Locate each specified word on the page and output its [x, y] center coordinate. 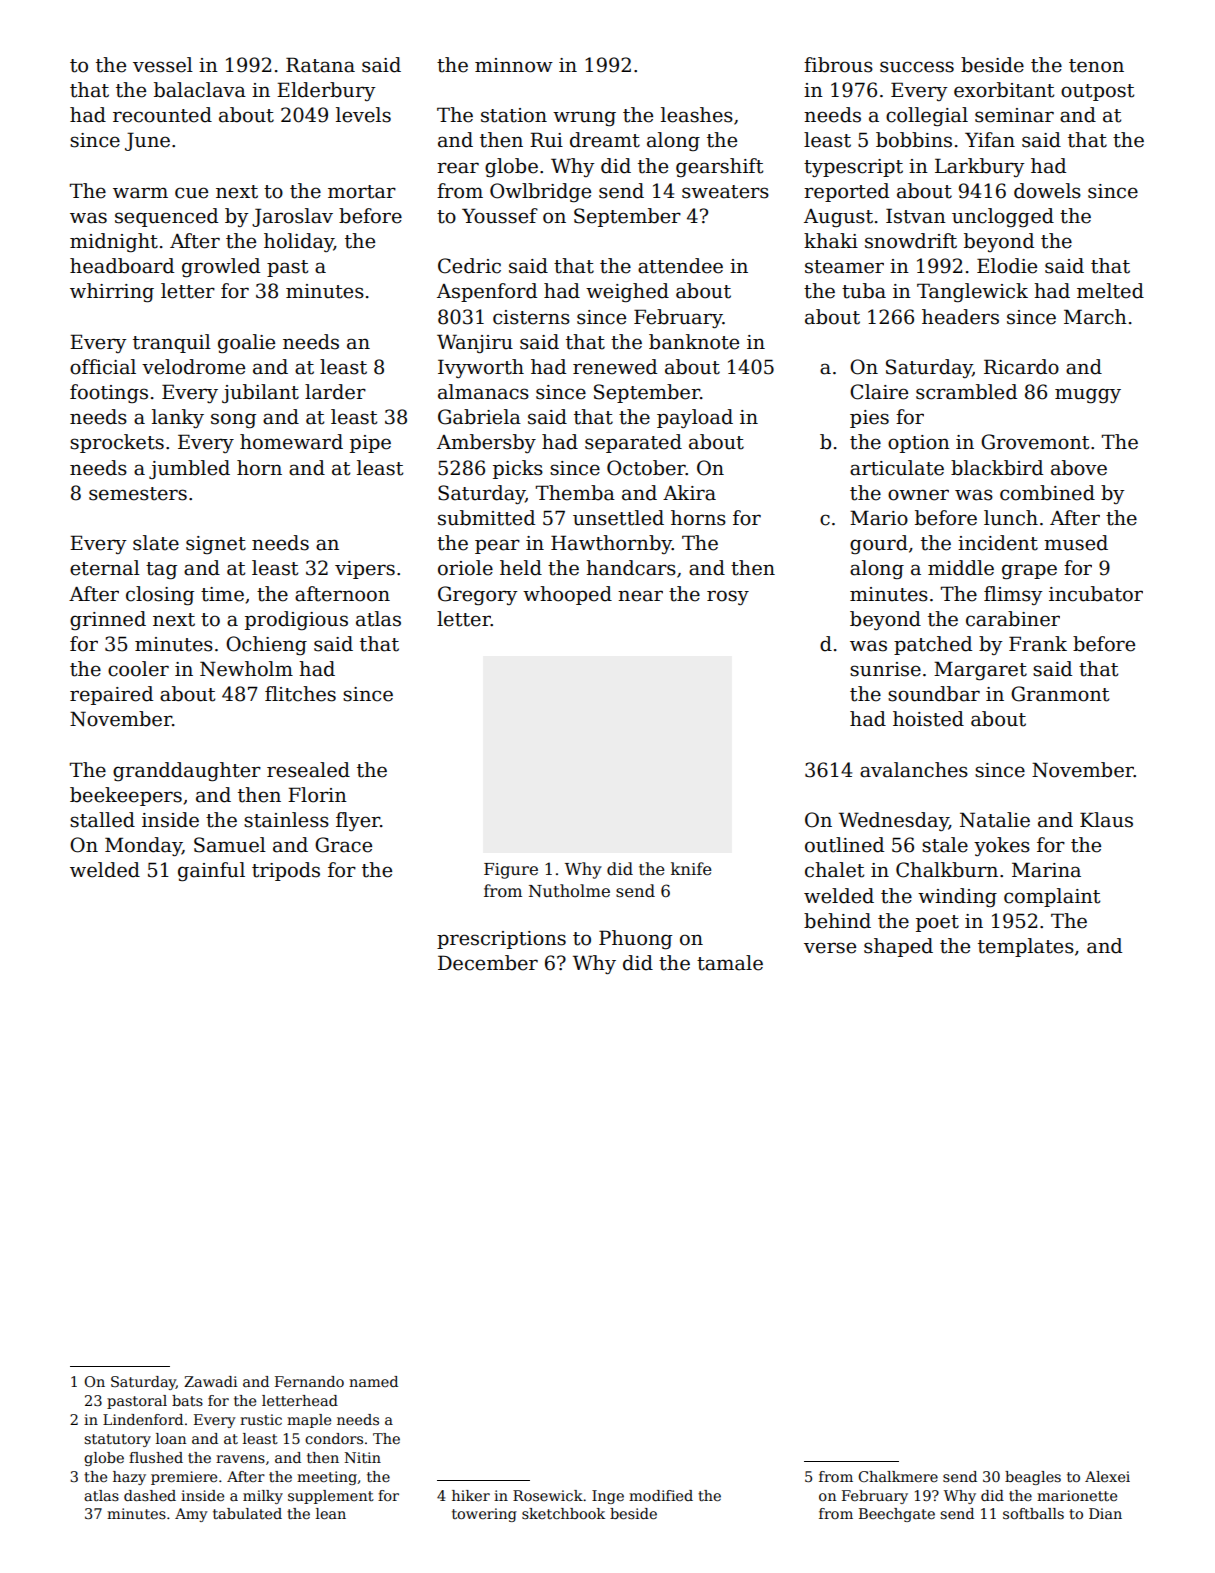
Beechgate [897, 1515]
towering [484, 1515]
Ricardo [1021, 367]
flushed [156, 1457]
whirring [112, 292]
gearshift [719, 167]
